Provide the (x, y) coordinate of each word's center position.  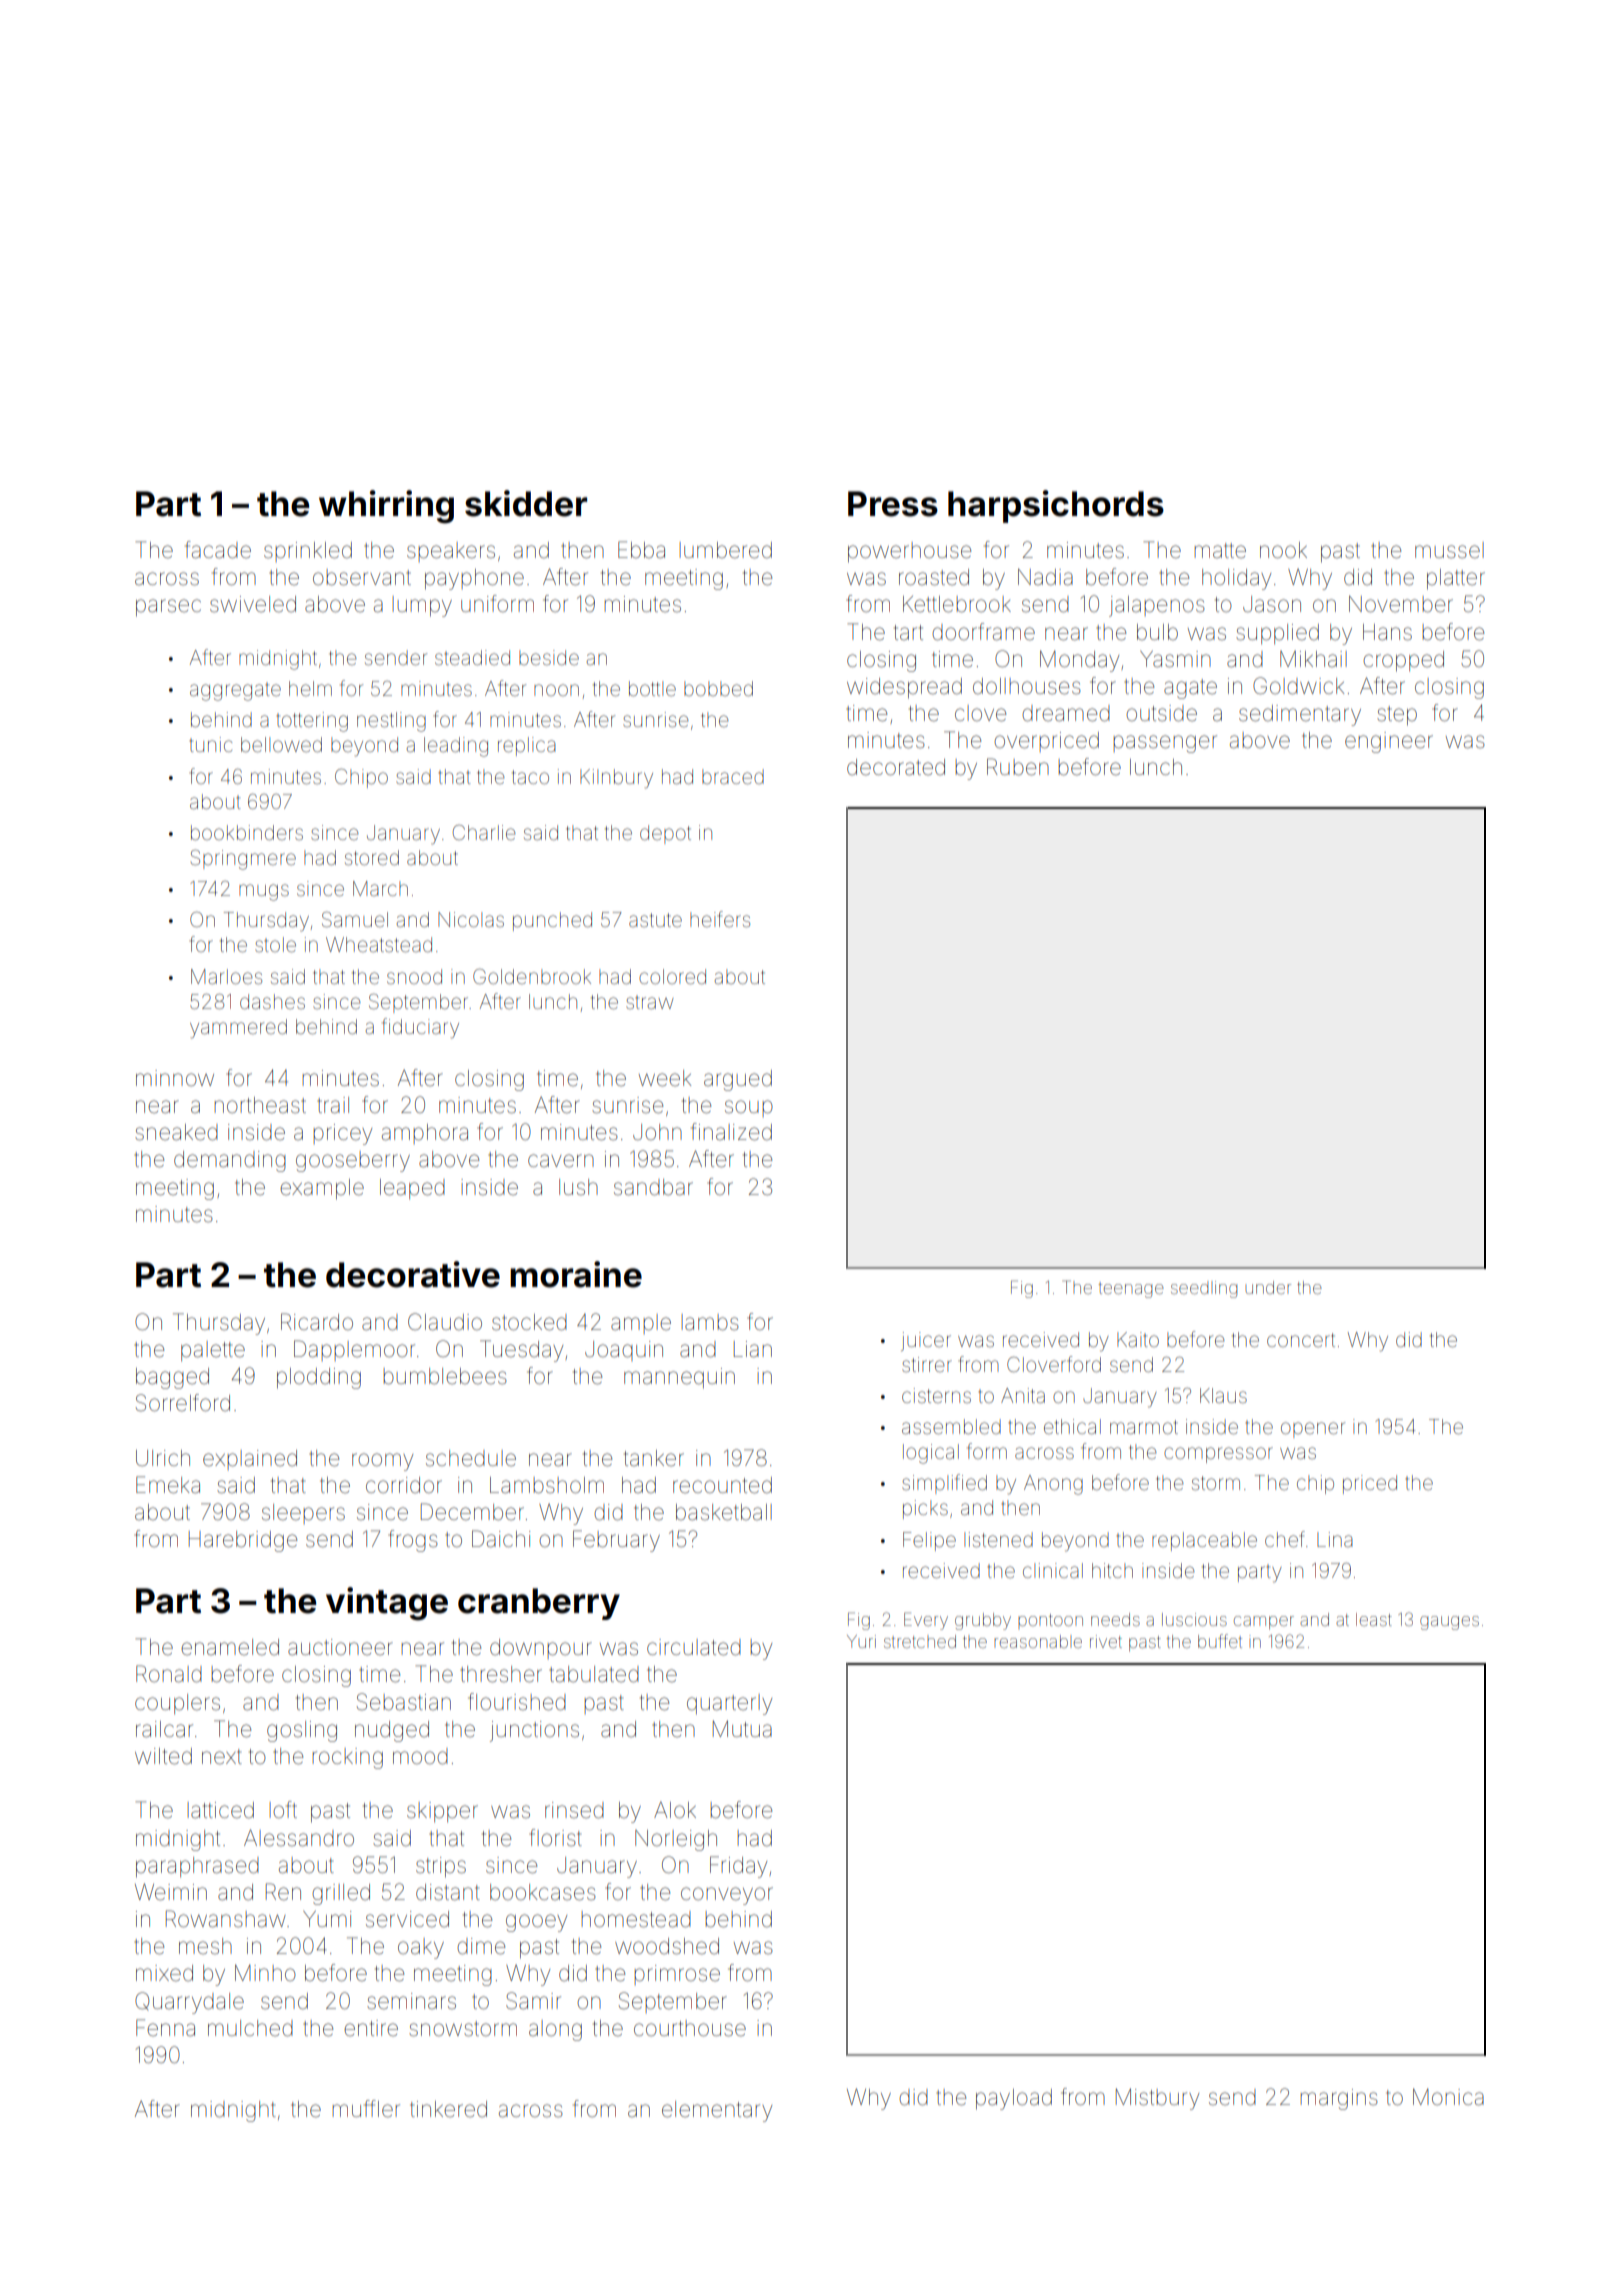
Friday (738, 1867)
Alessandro (299, 1838)
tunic (210, 744)
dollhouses (1027, 686)
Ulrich (163, 1458)
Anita (1023, 1395)
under (1268, 1287)
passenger (1165, 744)
